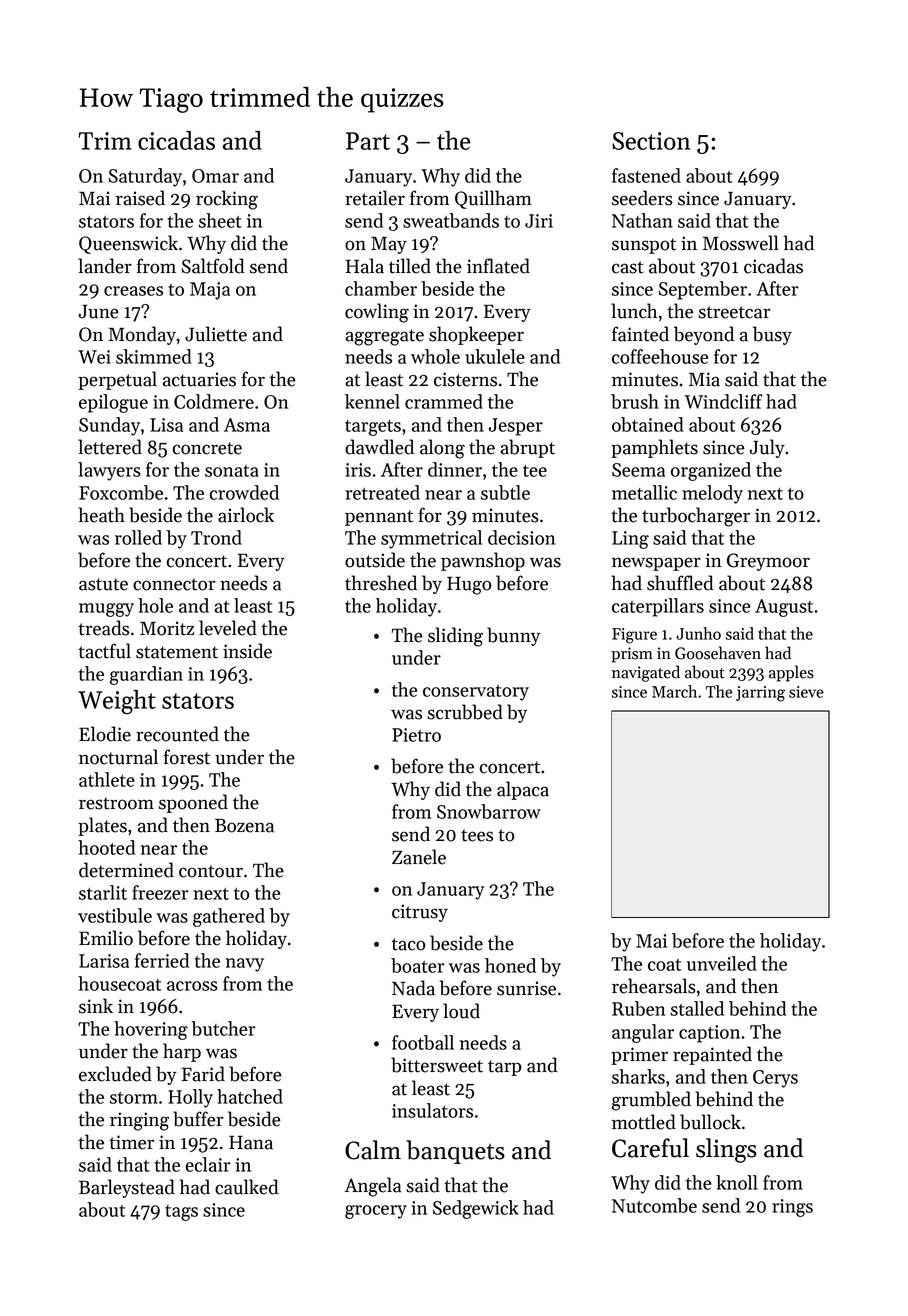 The width and height of the image is (908, 1316). I want to click on Snowbarrow, so click(489, 811).
